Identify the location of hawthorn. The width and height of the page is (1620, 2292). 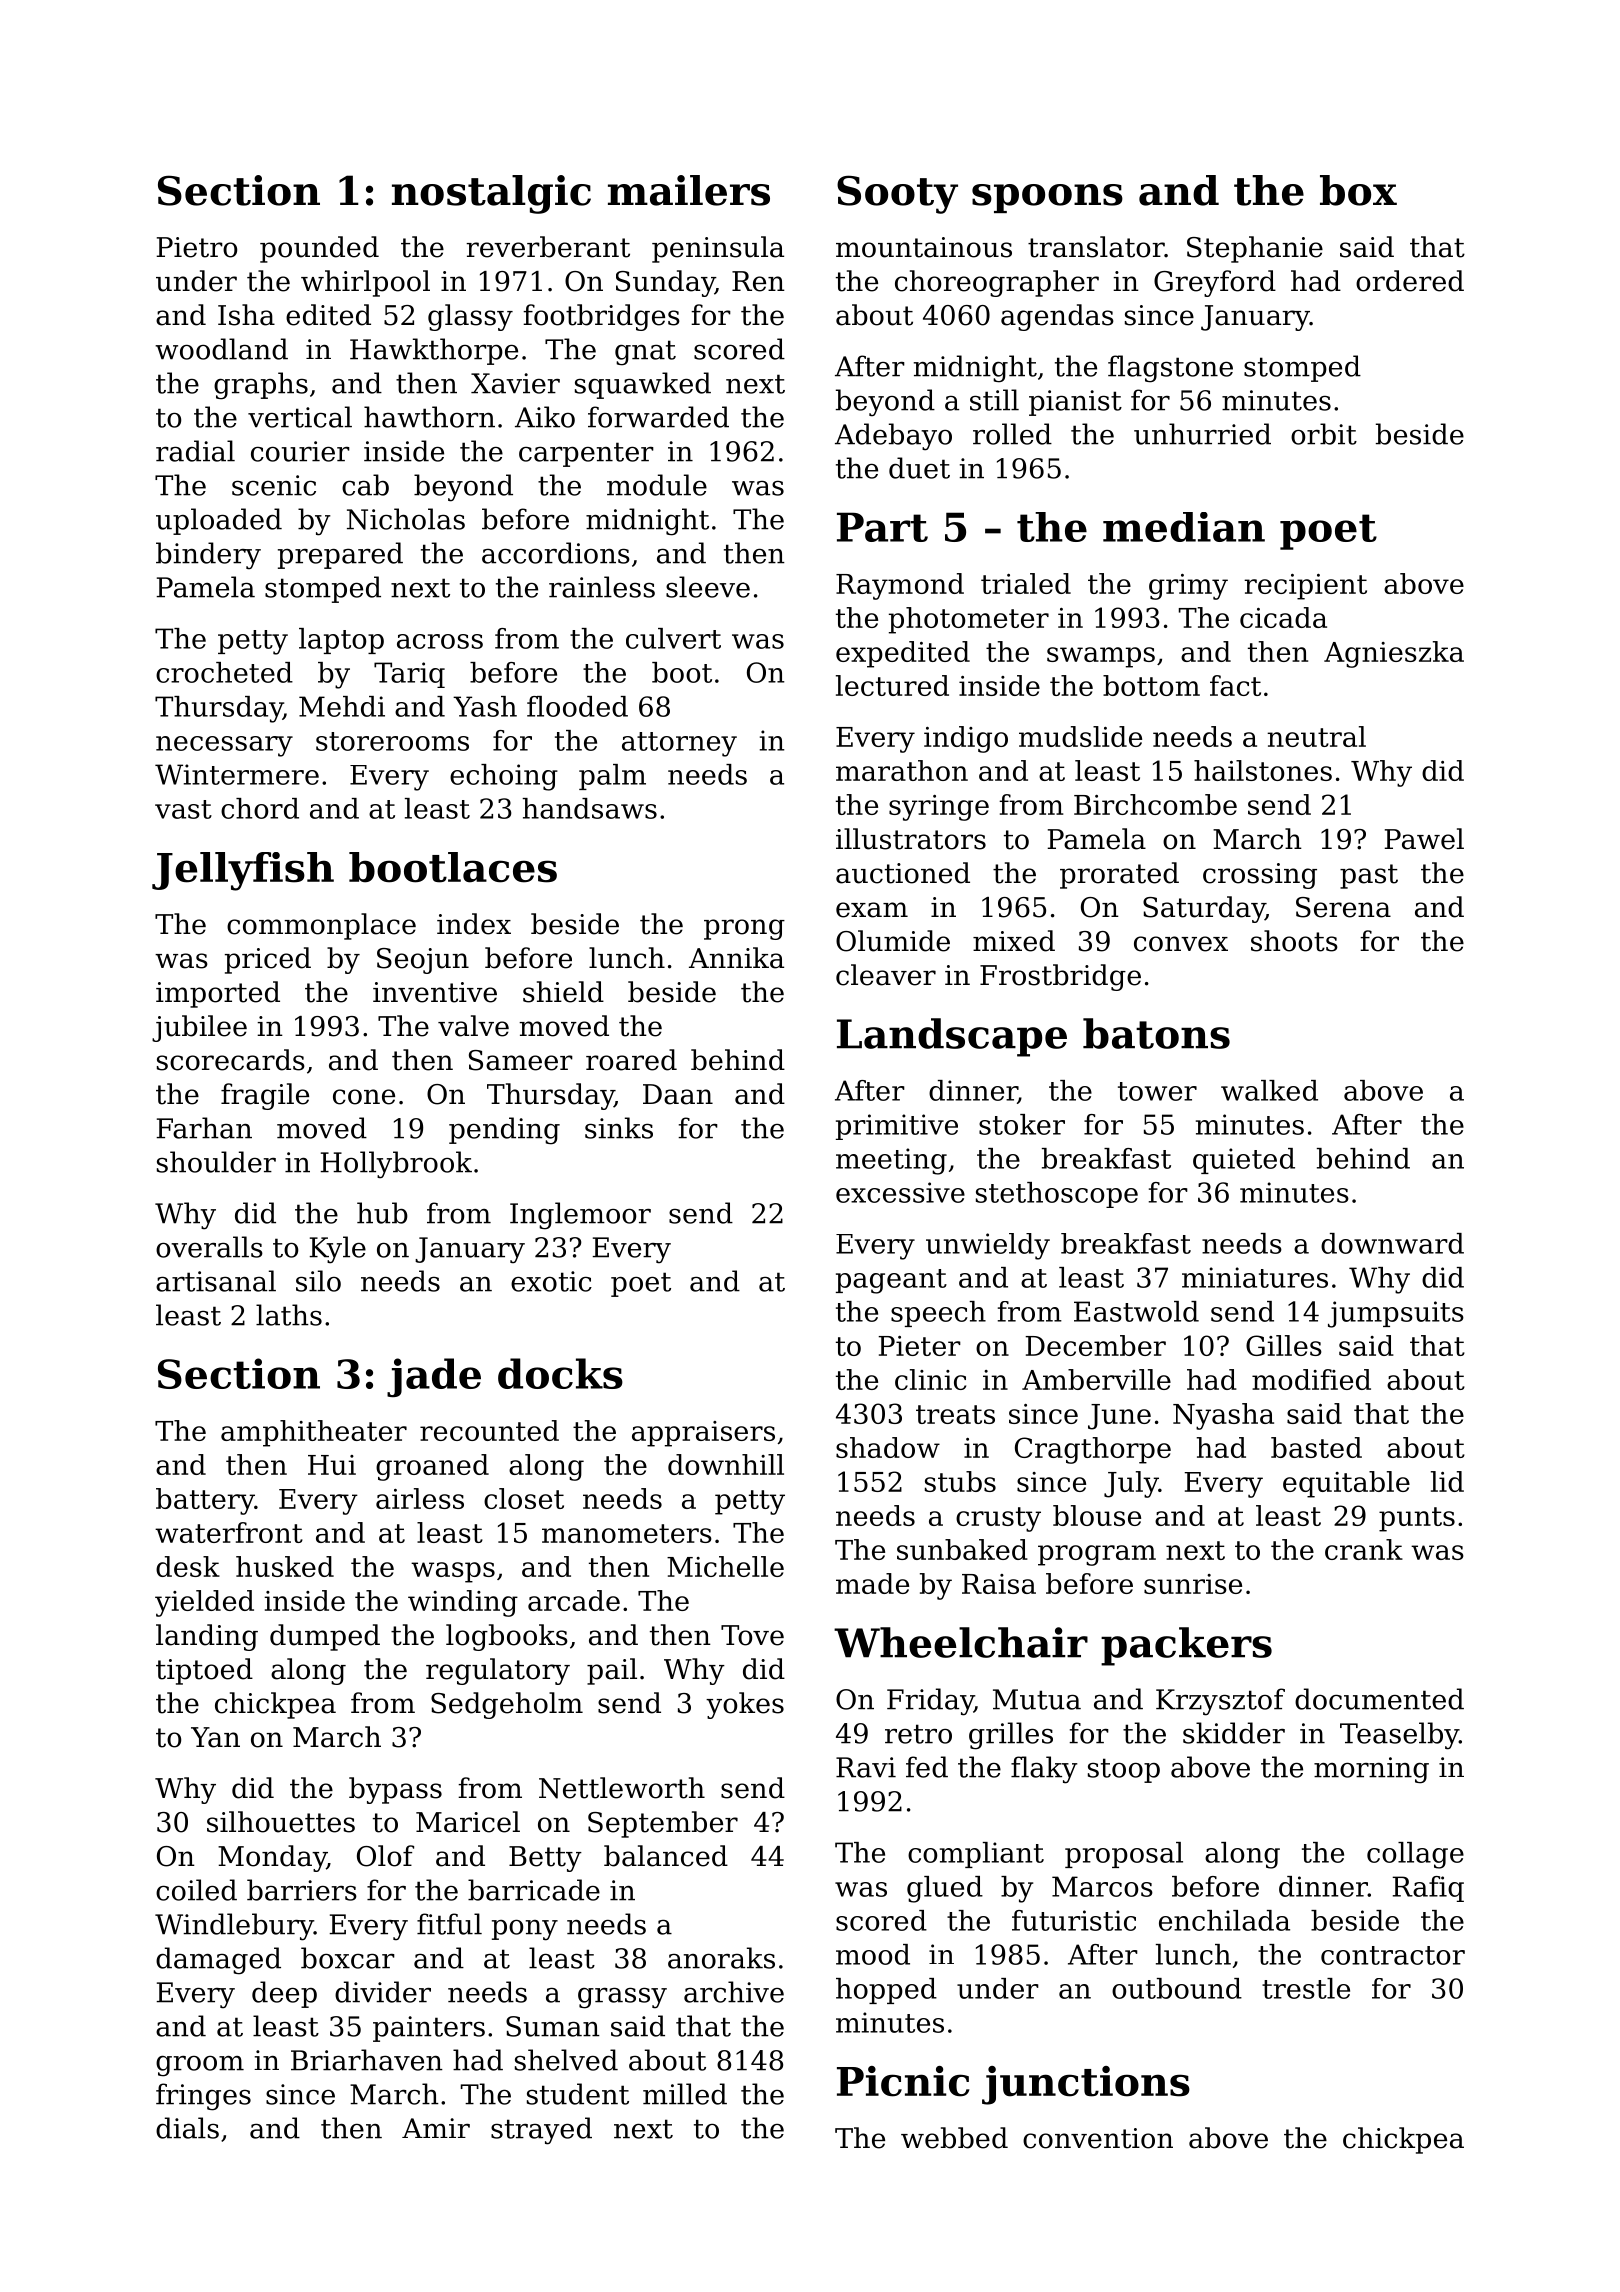
(429, 417).
